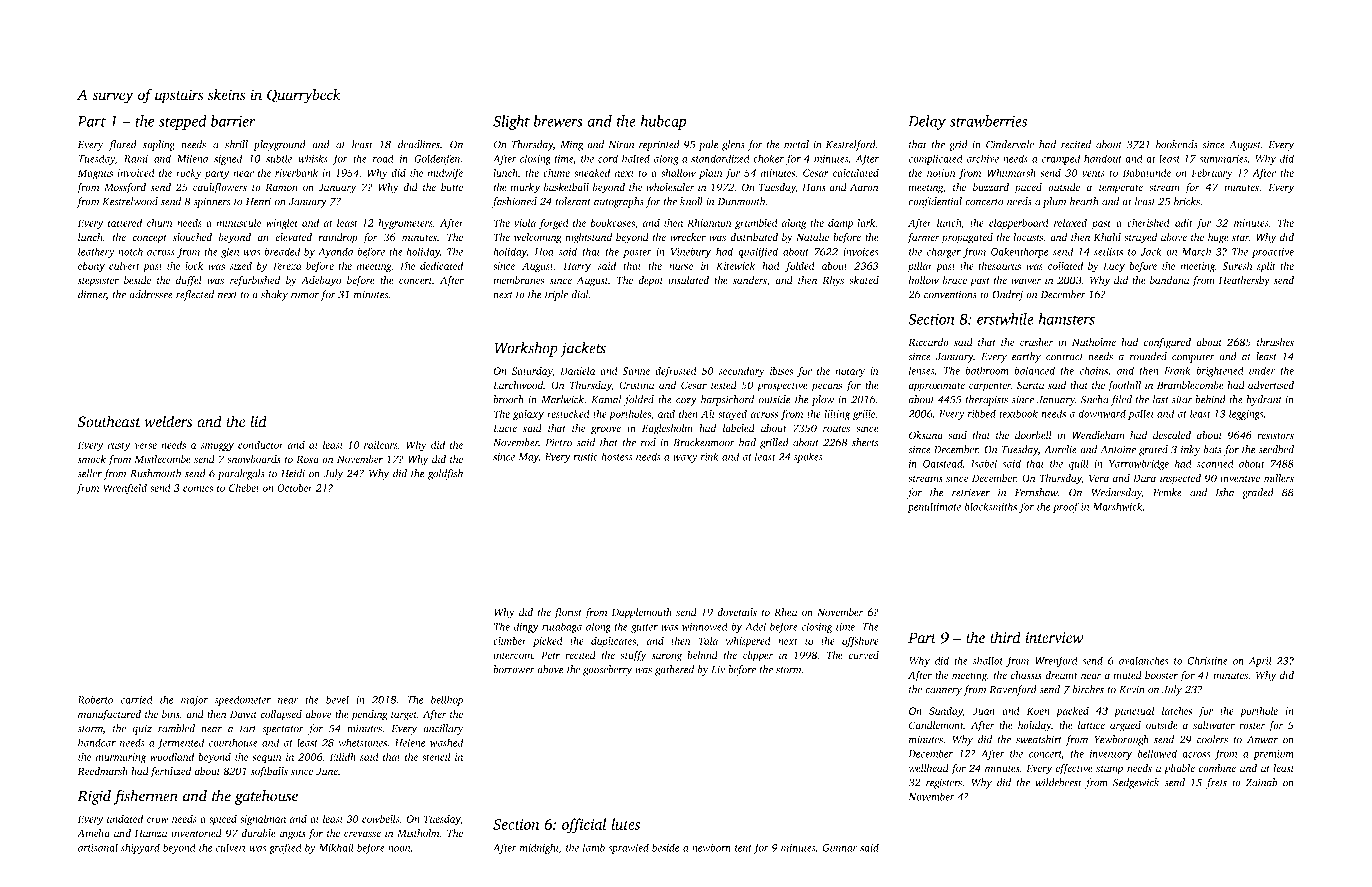  I want to click on bookends, so click(1177, 144).
